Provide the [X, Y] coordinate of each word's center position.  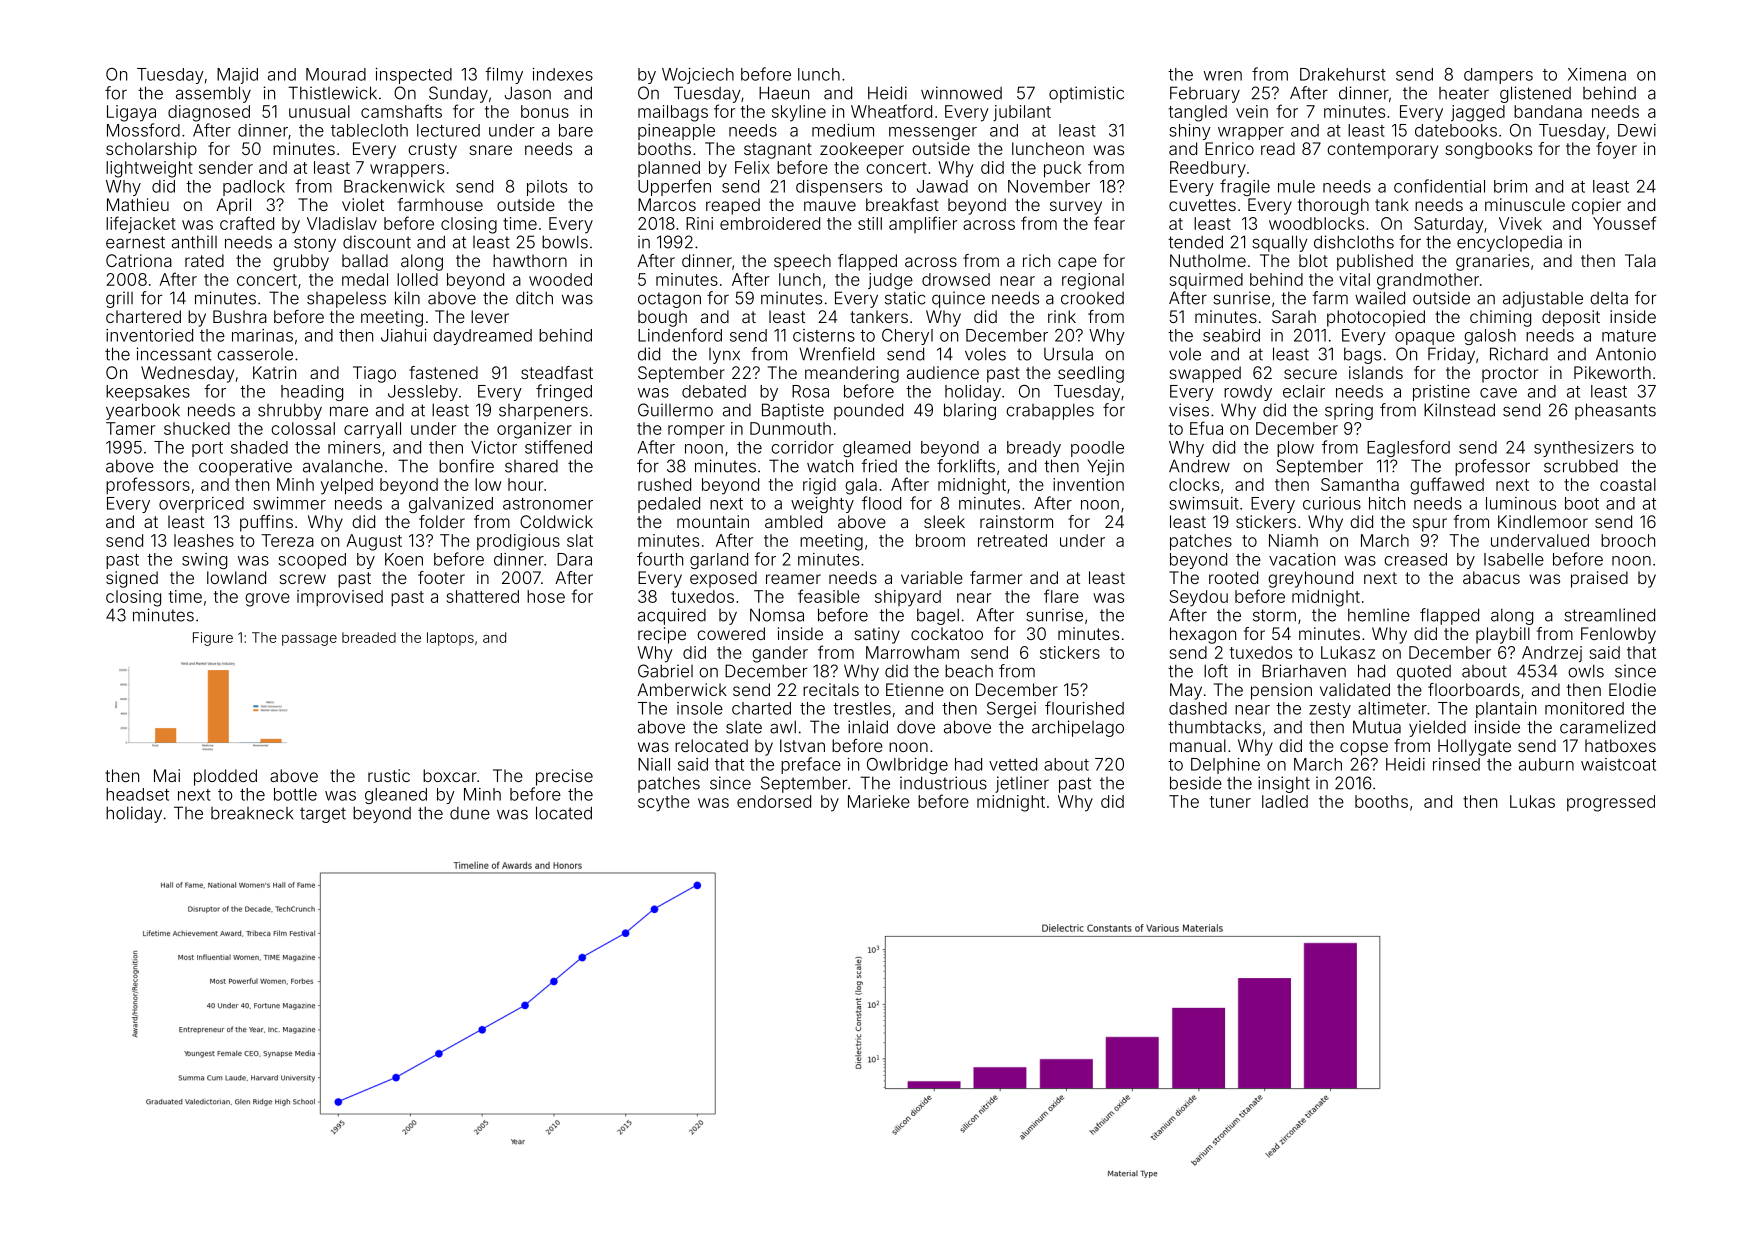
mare [349, 411]
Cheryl [907, 337]
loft [1216, 671]
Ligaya [131, 113]
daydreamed [482, 337]
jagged [1478, 113]
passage [309, 640]
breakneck [252, 813]
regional [1093, 281]
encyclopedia [1509, 243]
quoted [1424, 673]
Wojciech [698, 76]
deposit [1571, 318]
